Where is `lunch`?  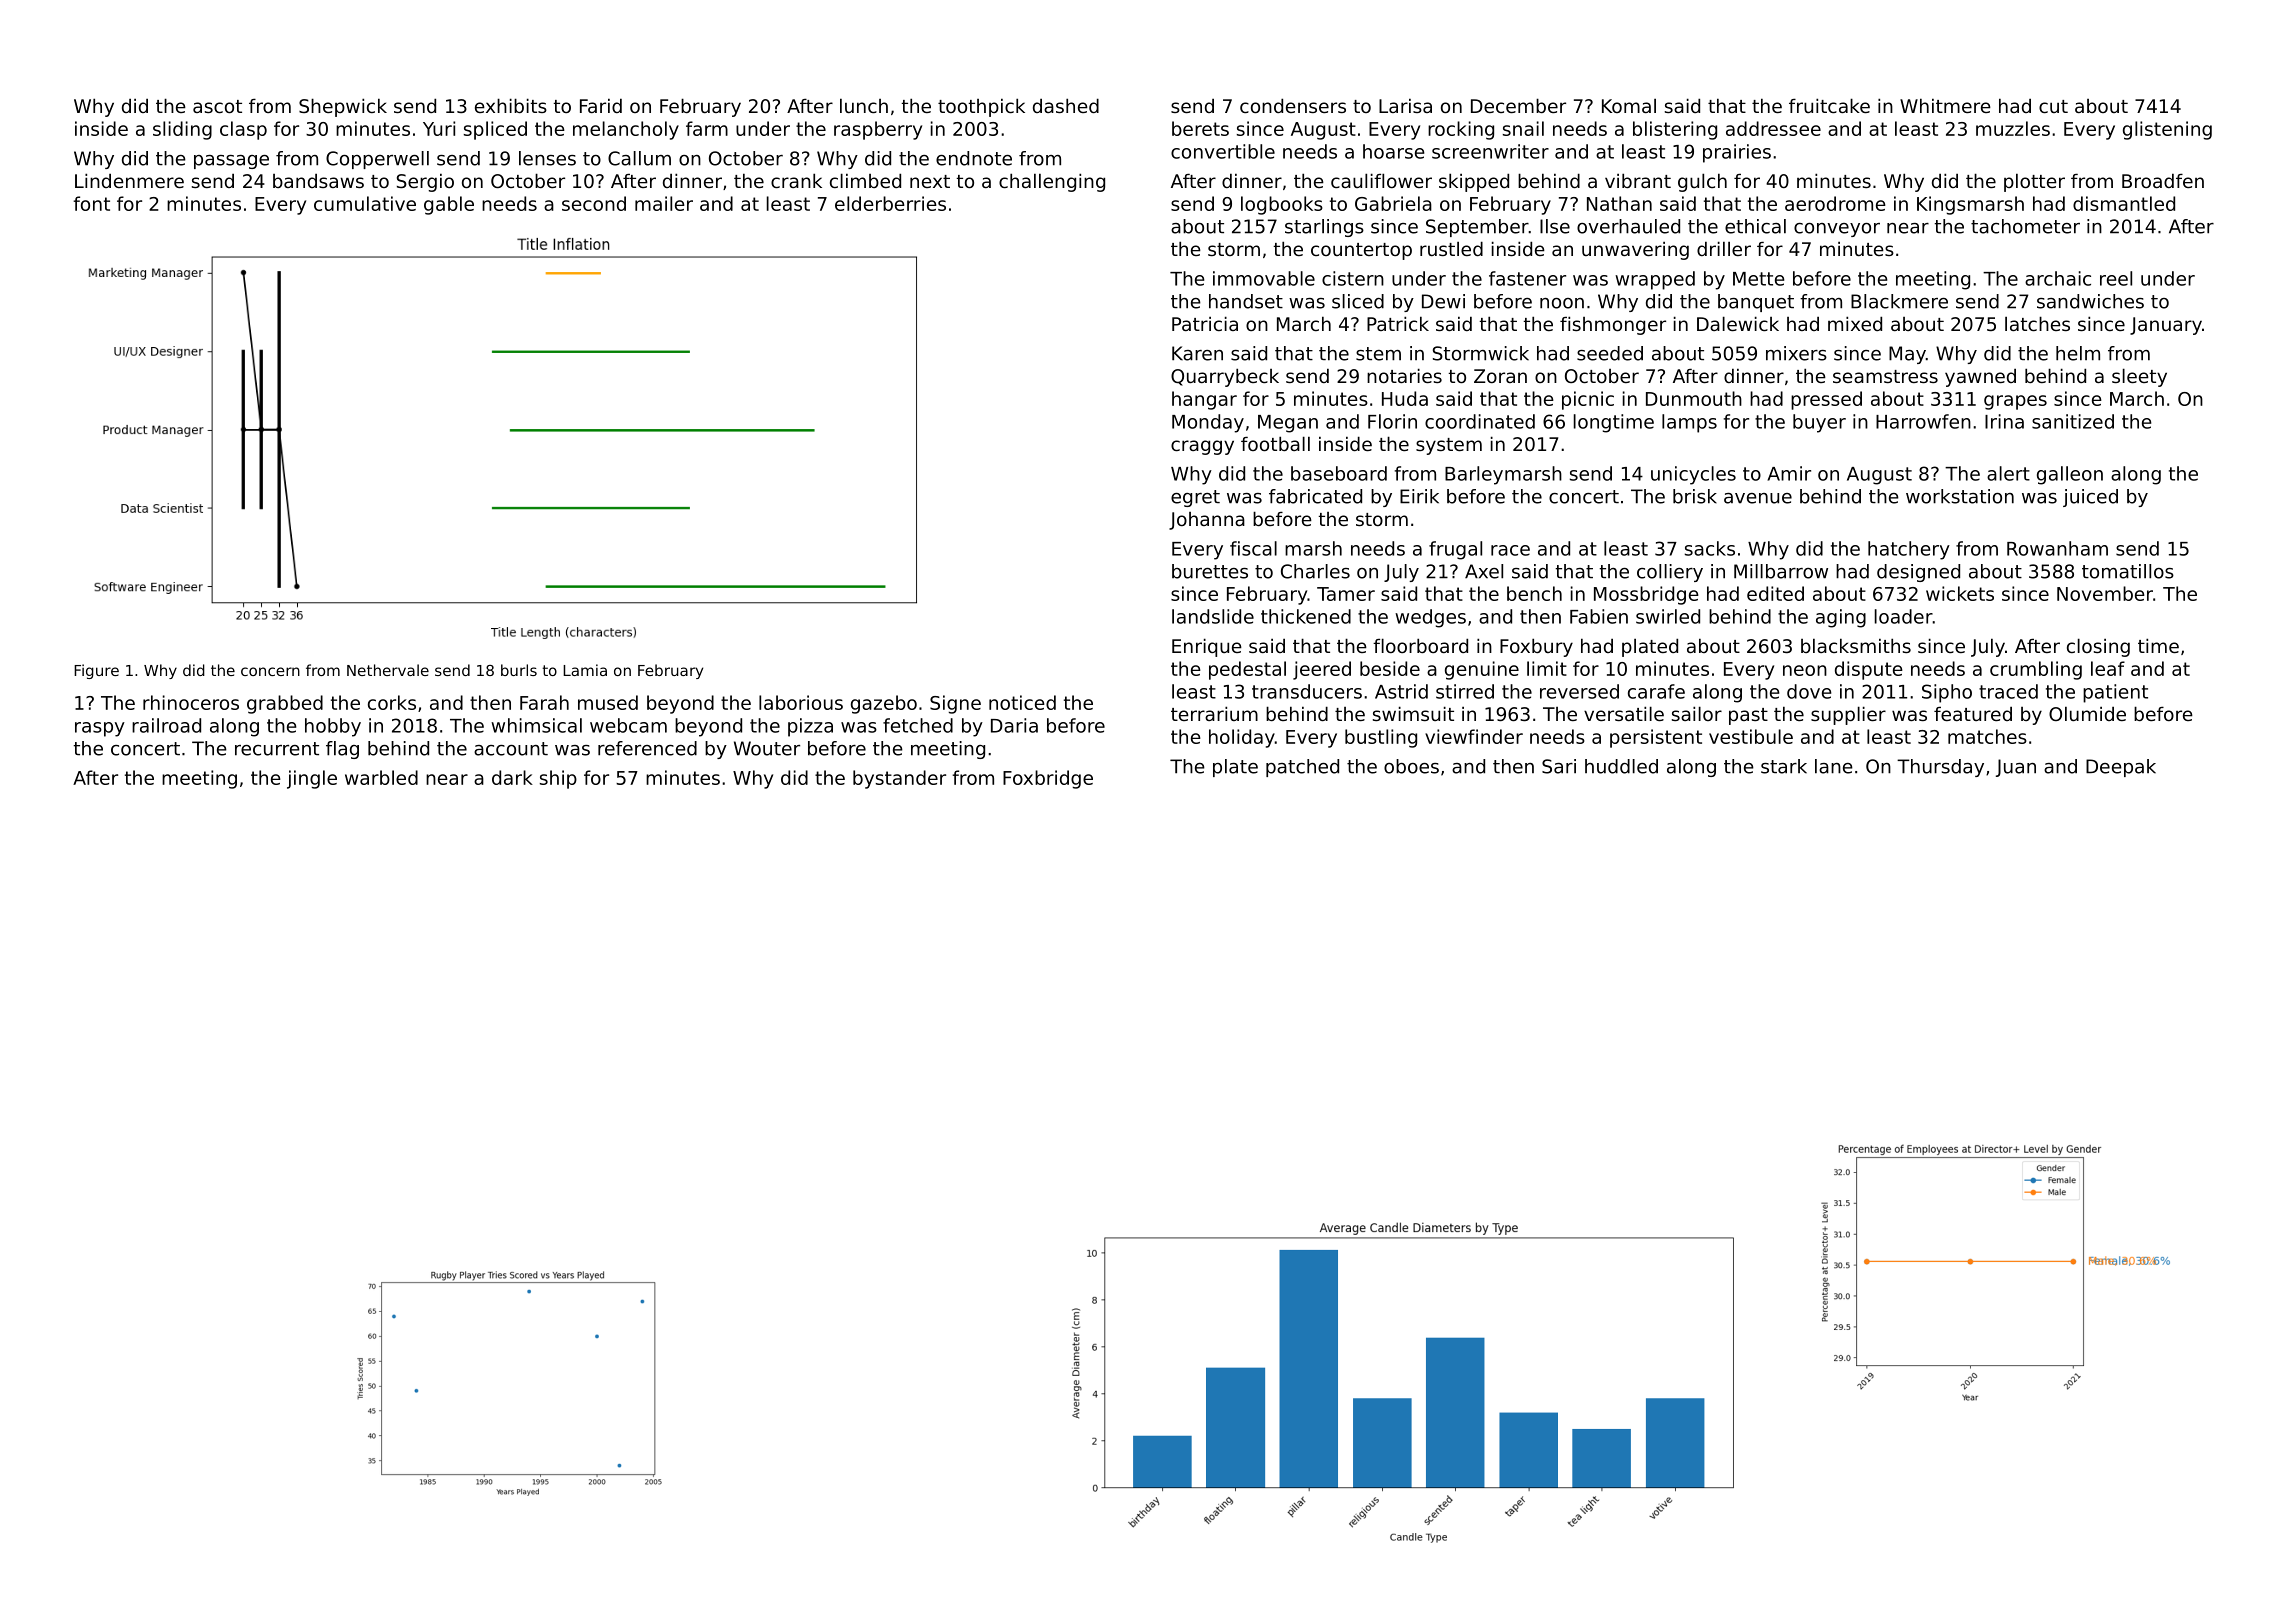 lunch is located at coordinates (864, 106).
